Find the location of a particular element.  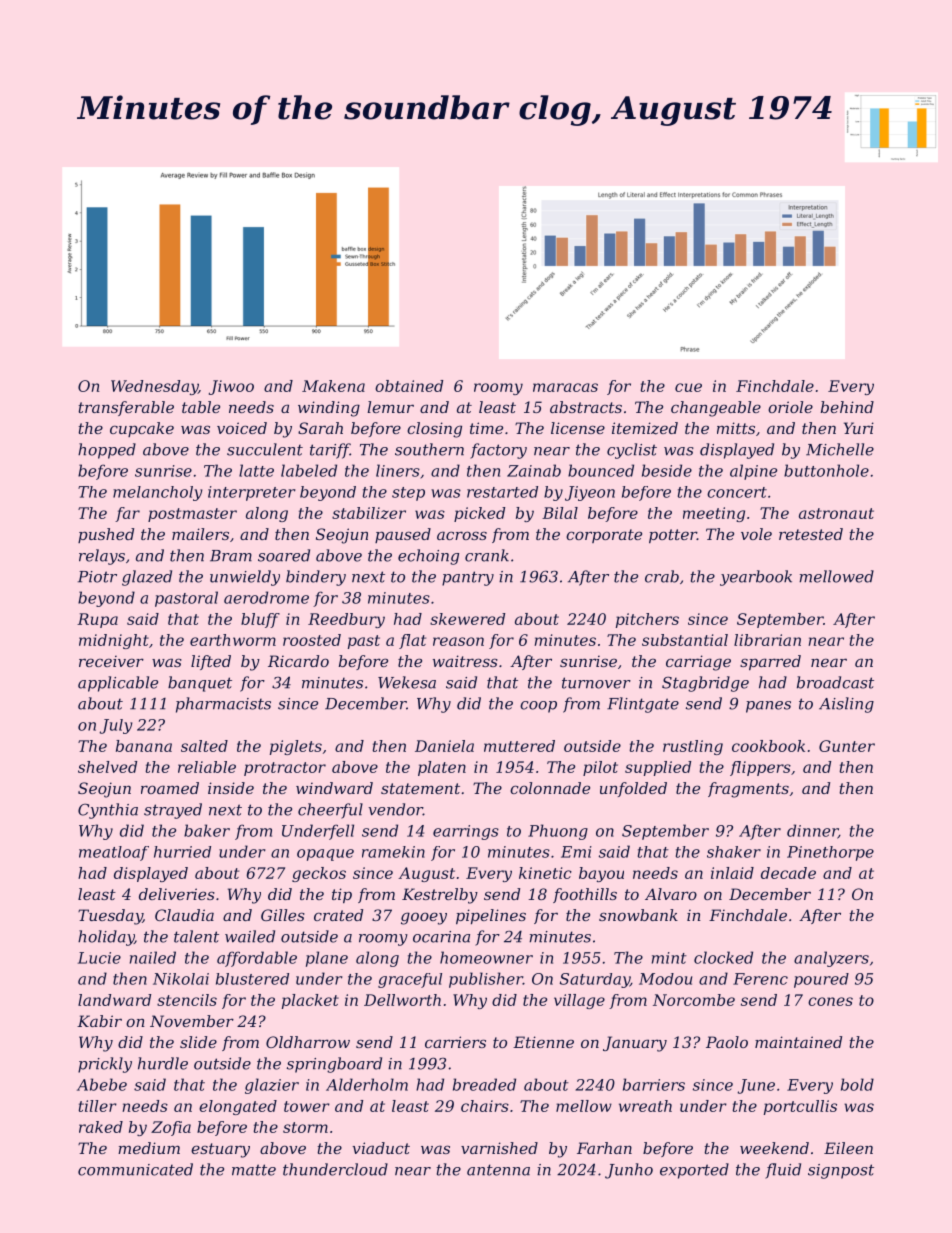

buttonhole is located at coordinates (826, 470).
